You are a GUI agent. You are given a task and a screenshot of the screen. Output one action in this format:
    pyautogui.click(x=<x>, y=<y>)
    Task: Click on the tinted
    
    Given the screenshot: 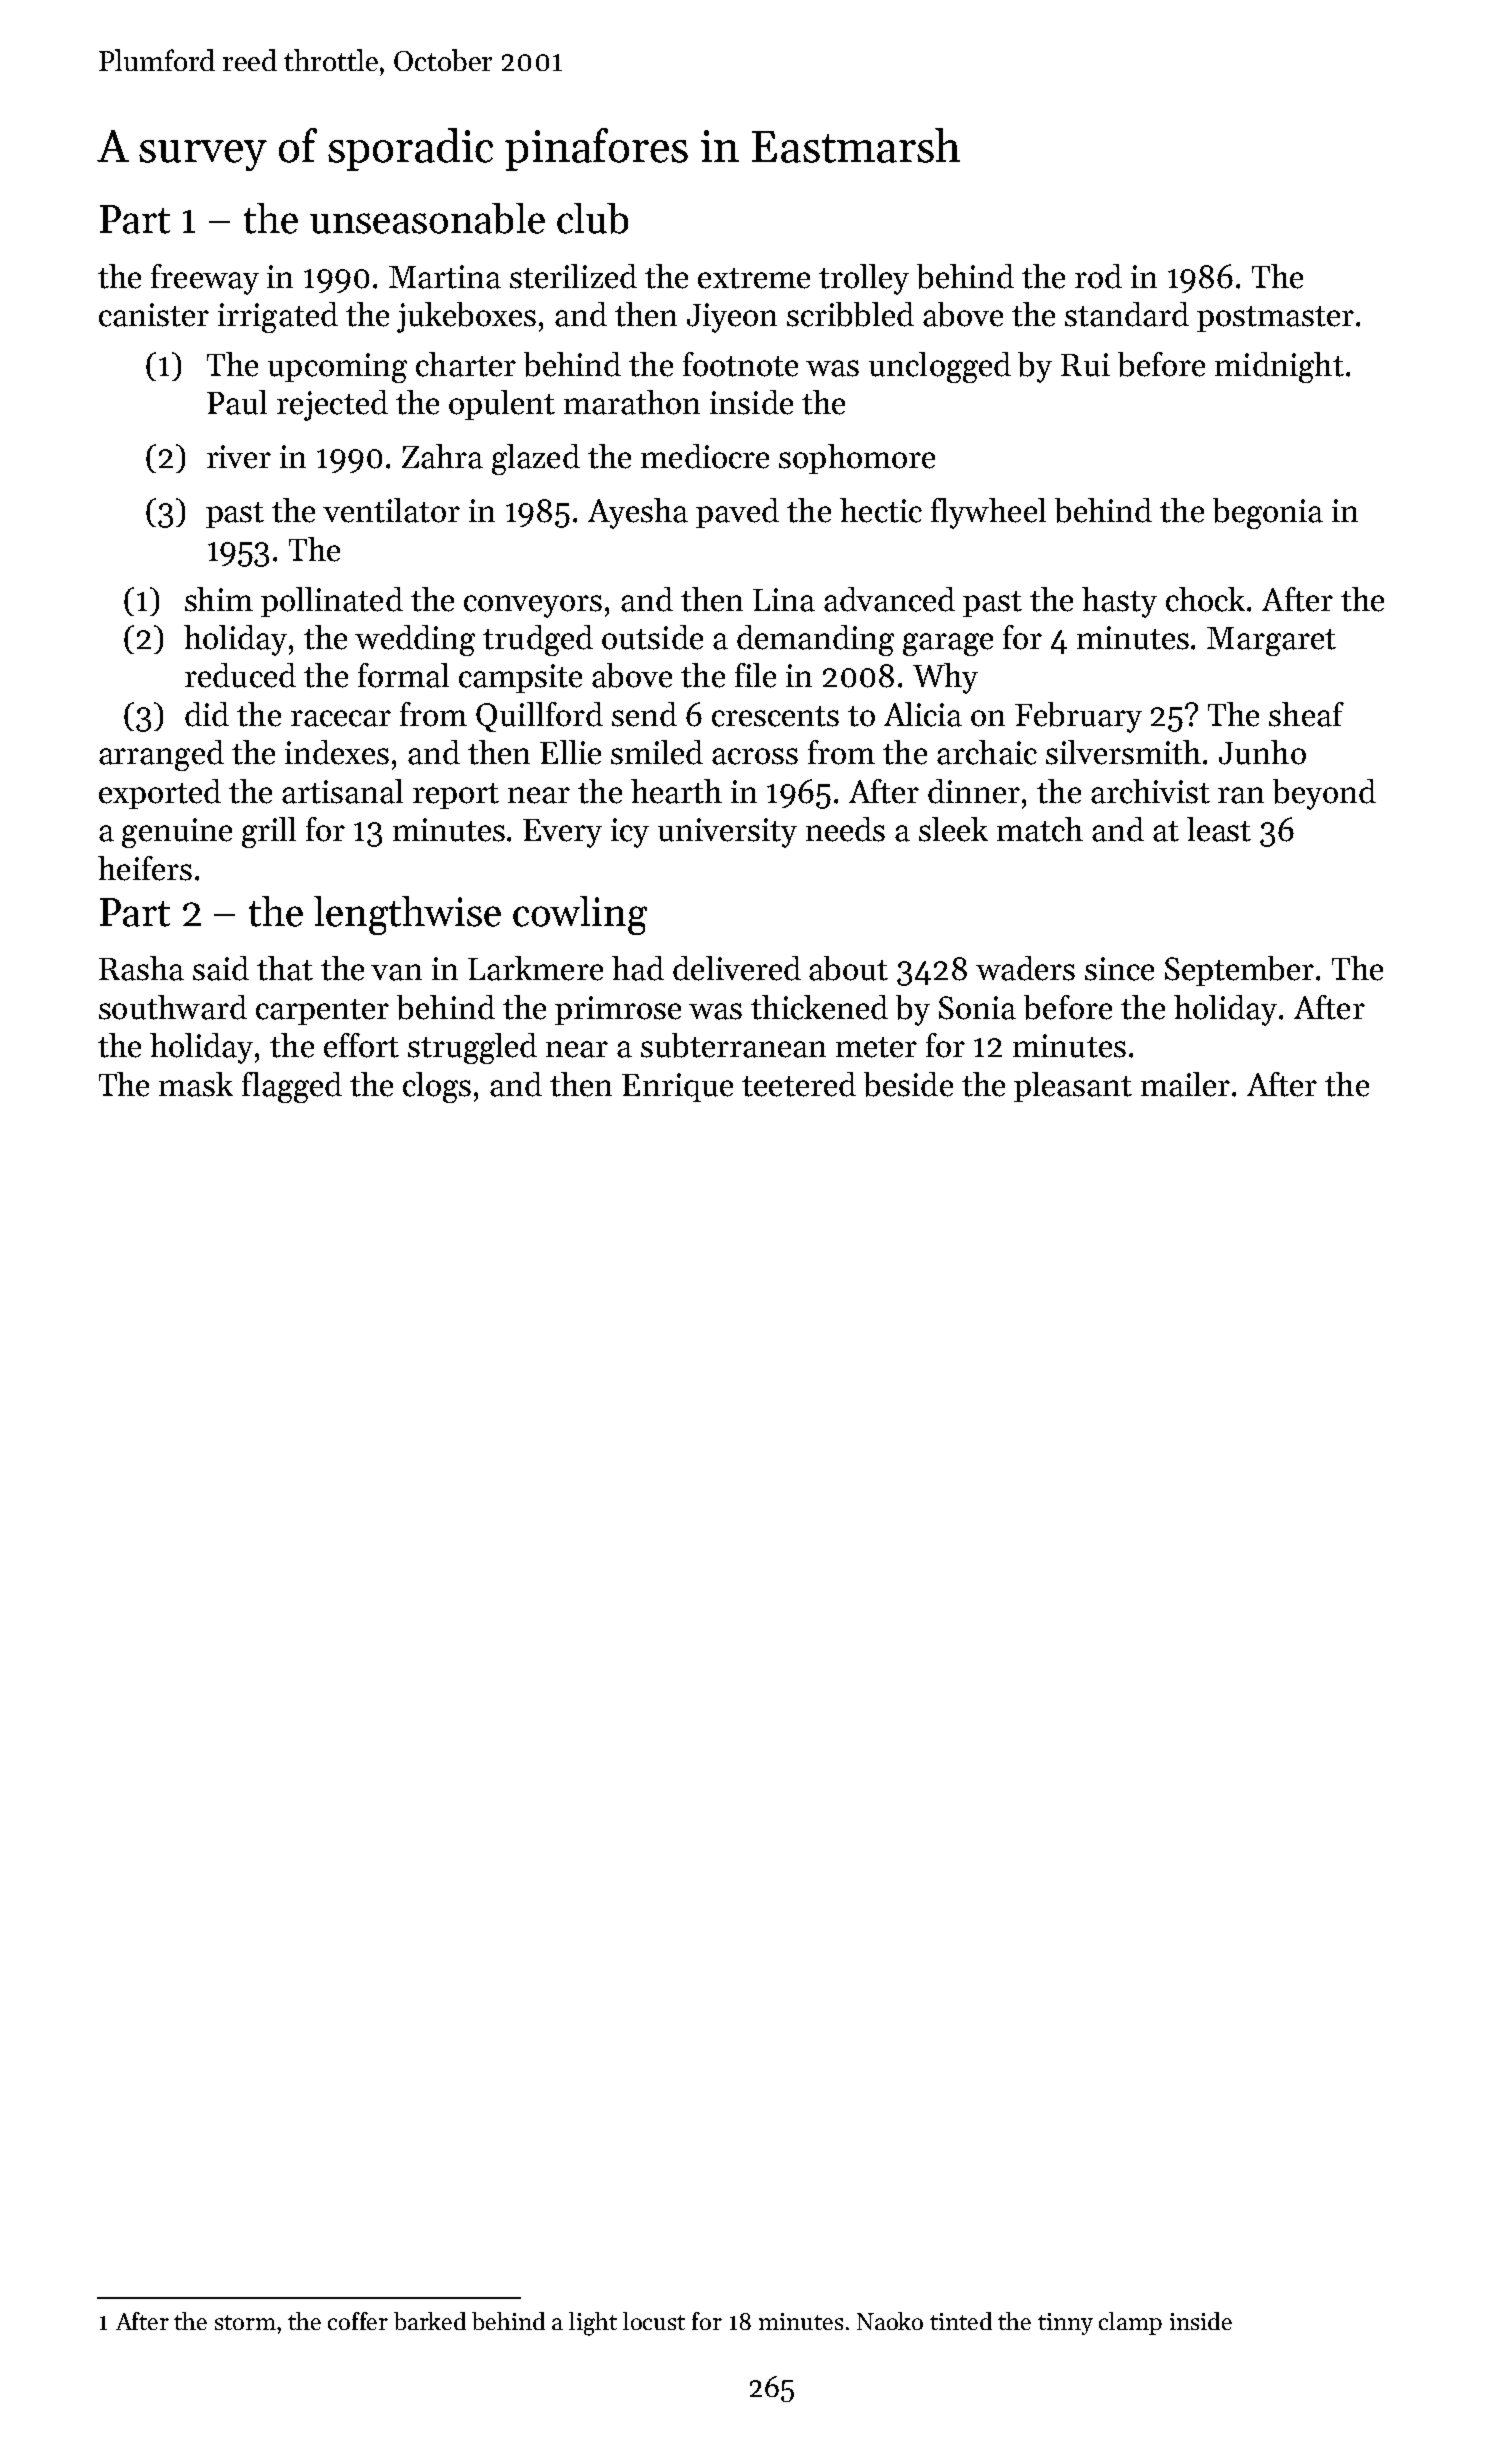 What is the action you would take?
    pyautogui.click(x=961, y=2321)
